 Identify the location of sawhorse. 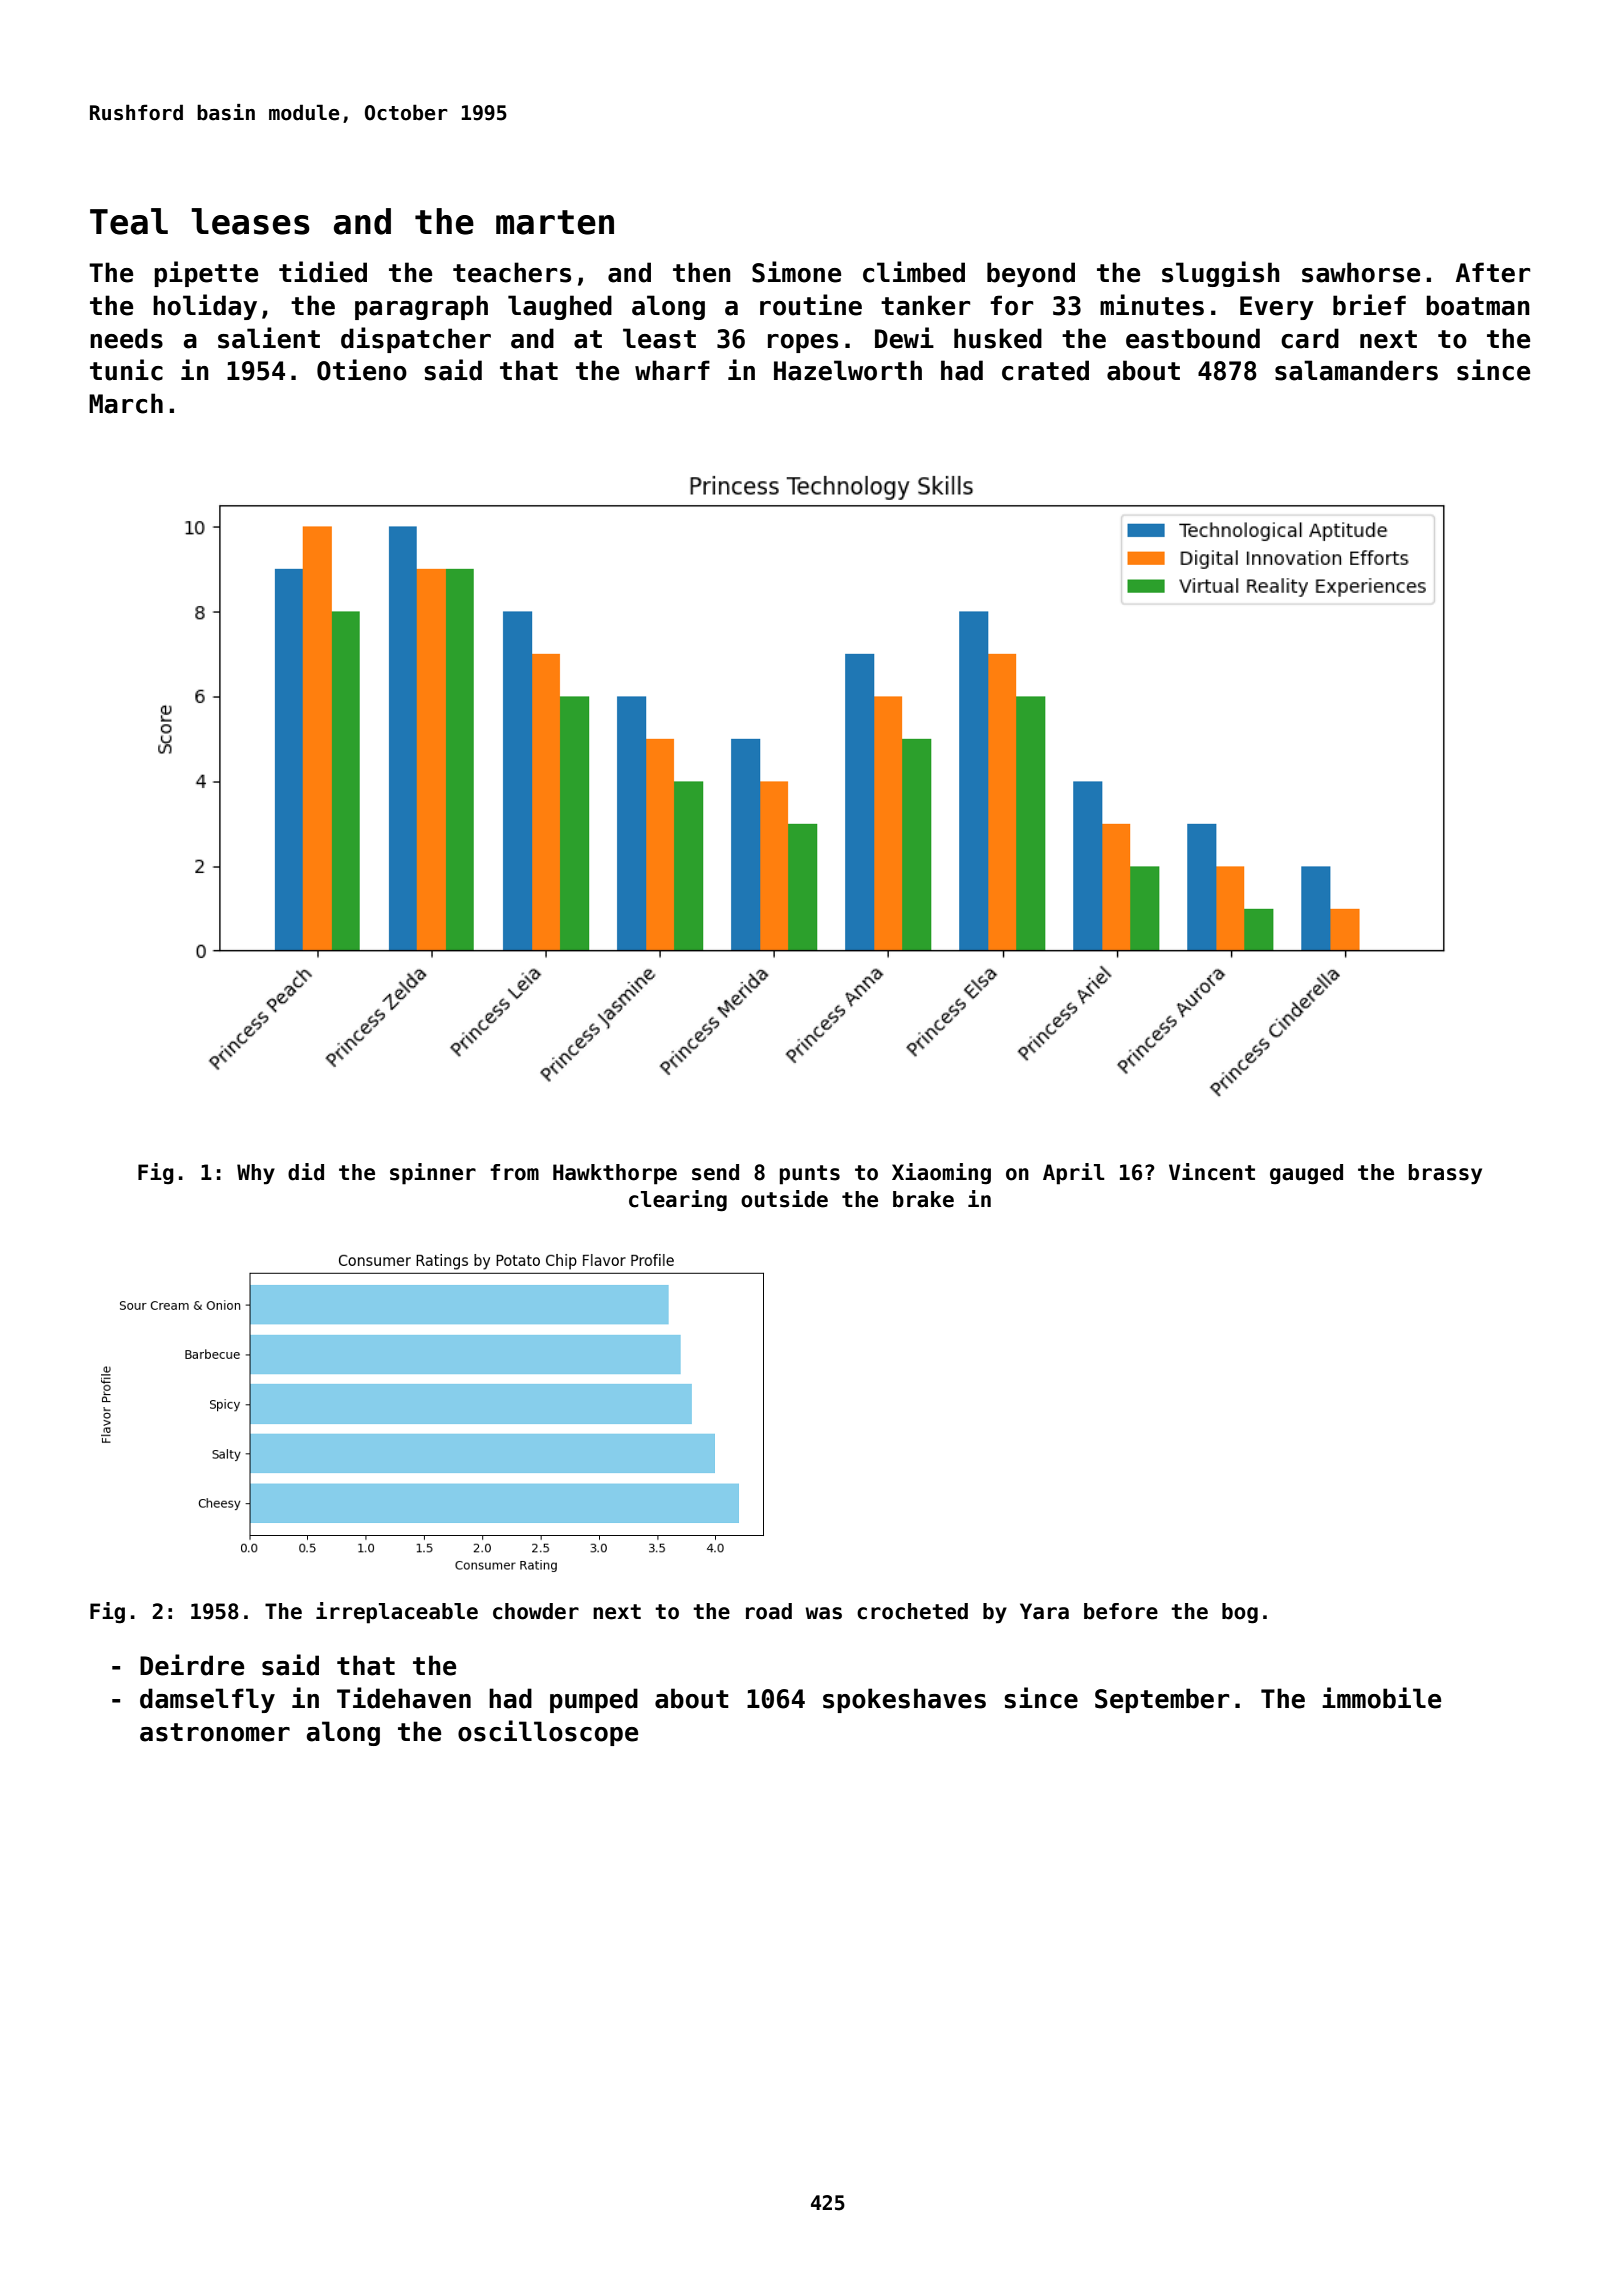
(1361, 272).
